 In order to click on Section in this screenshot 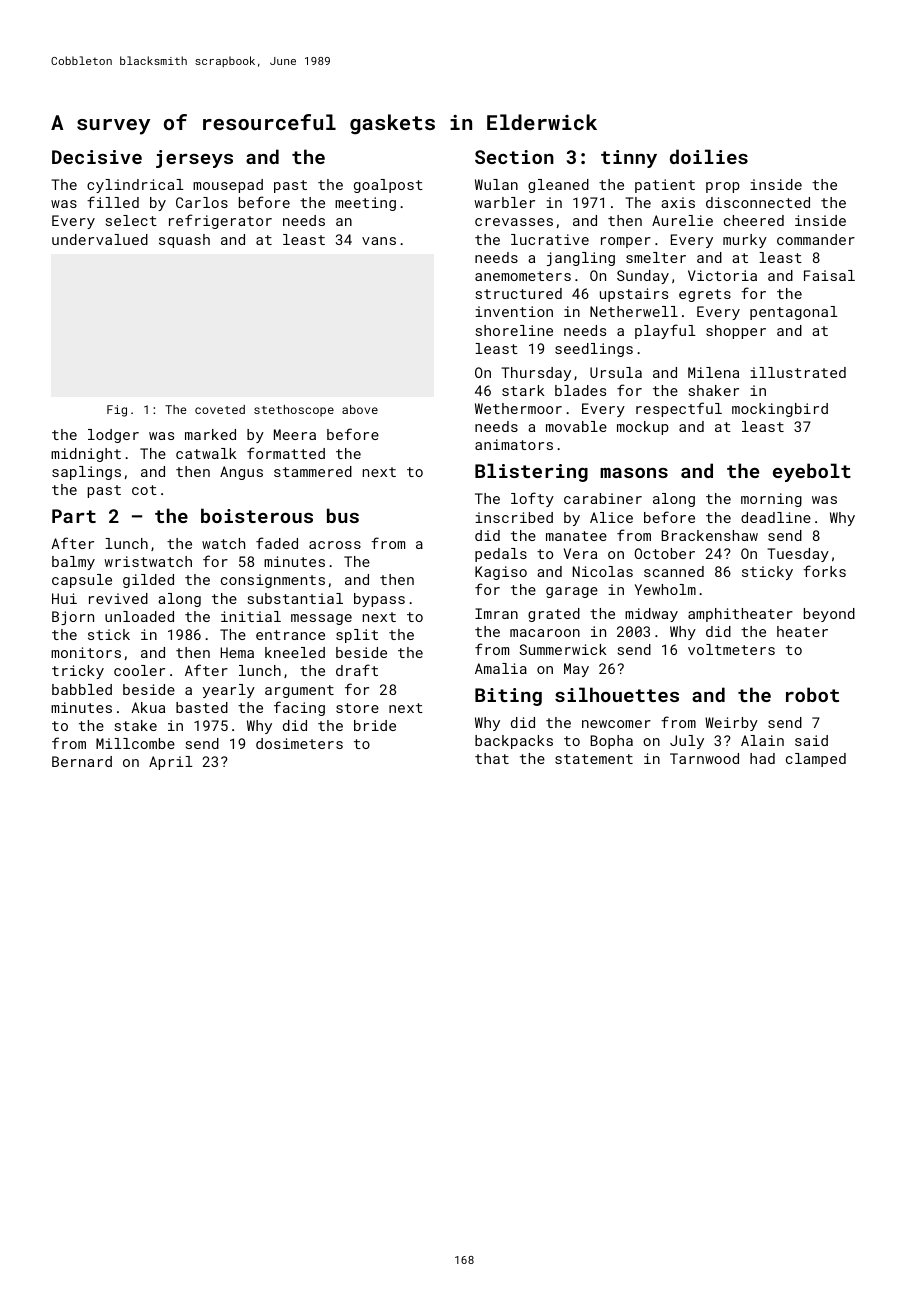, I will do `click(514, 157)`.
